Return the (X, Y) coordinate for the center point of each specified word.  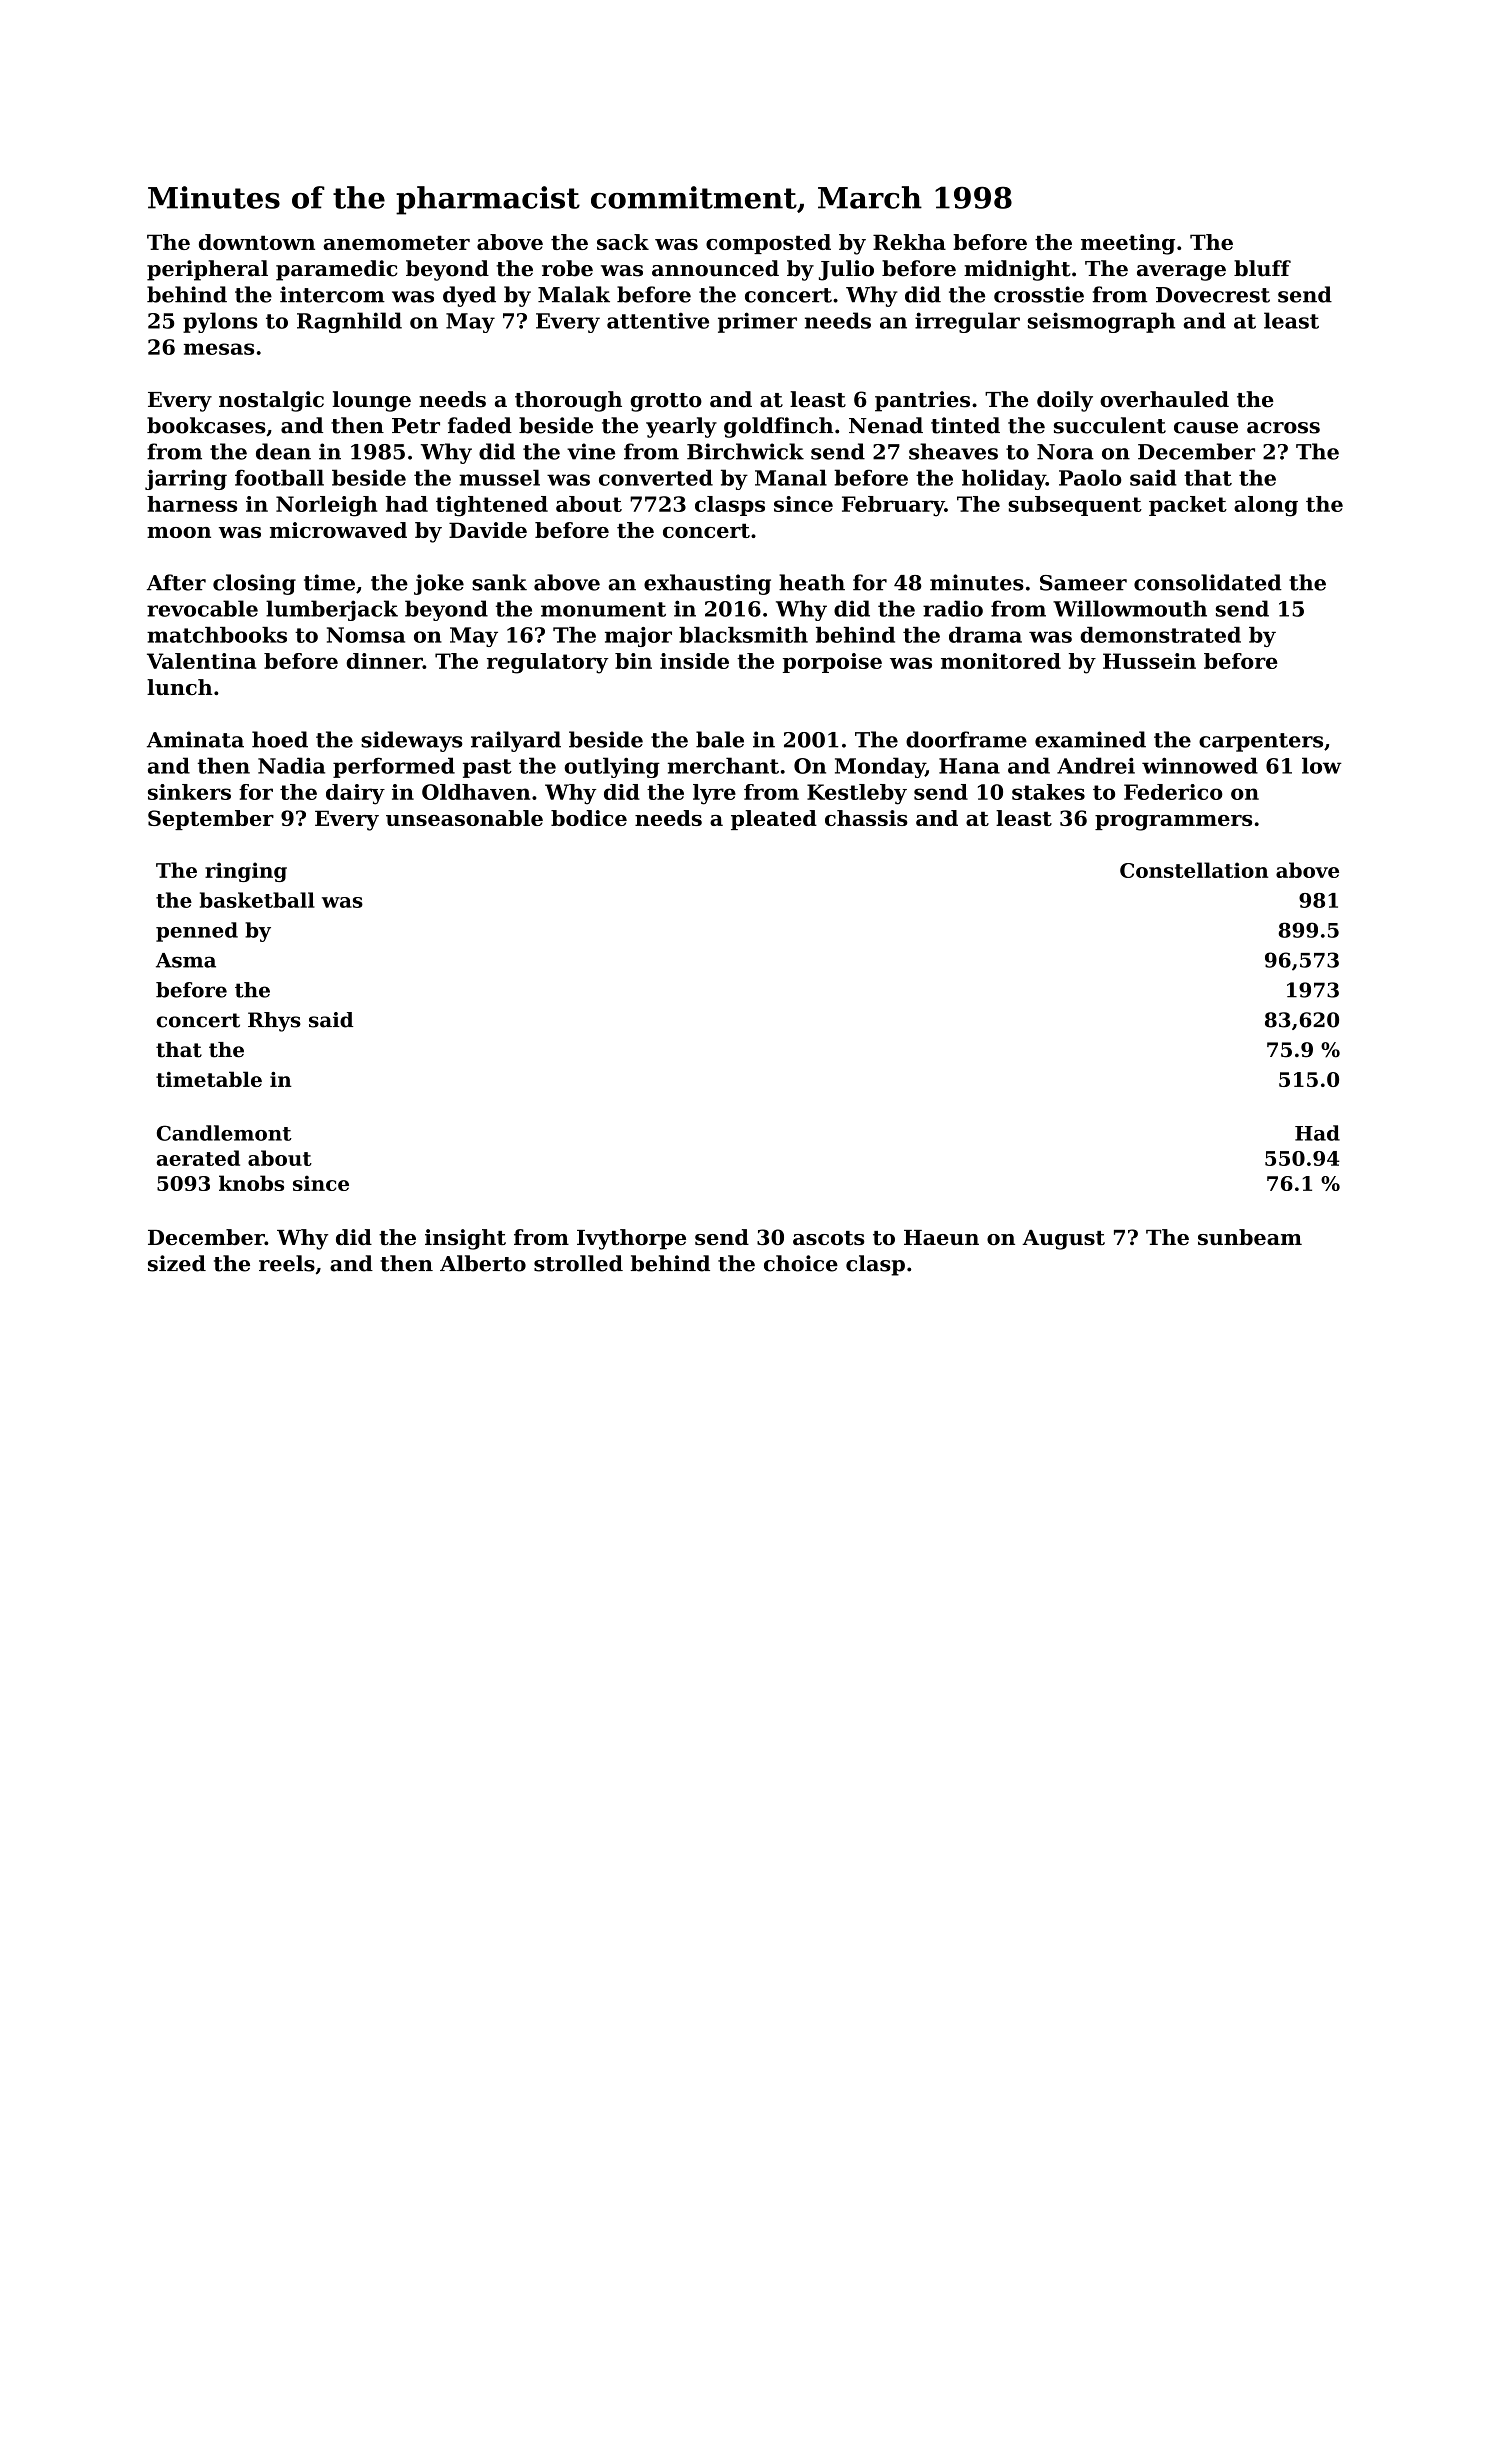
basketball (257, 900)
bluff (1262, 268)
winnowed (1200, 765)
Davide (488, 530)
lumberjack (332, 610)
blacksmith (743, 635)
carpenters (1261, 742)
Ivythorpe (631, 1239)
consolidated (1208, 582)
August (1063, 1240)
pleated (774, 820)
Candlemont (224, 1133)
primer (757, 322)
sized (177, 1263)
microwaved (338, 530)
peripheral (207, 270)
